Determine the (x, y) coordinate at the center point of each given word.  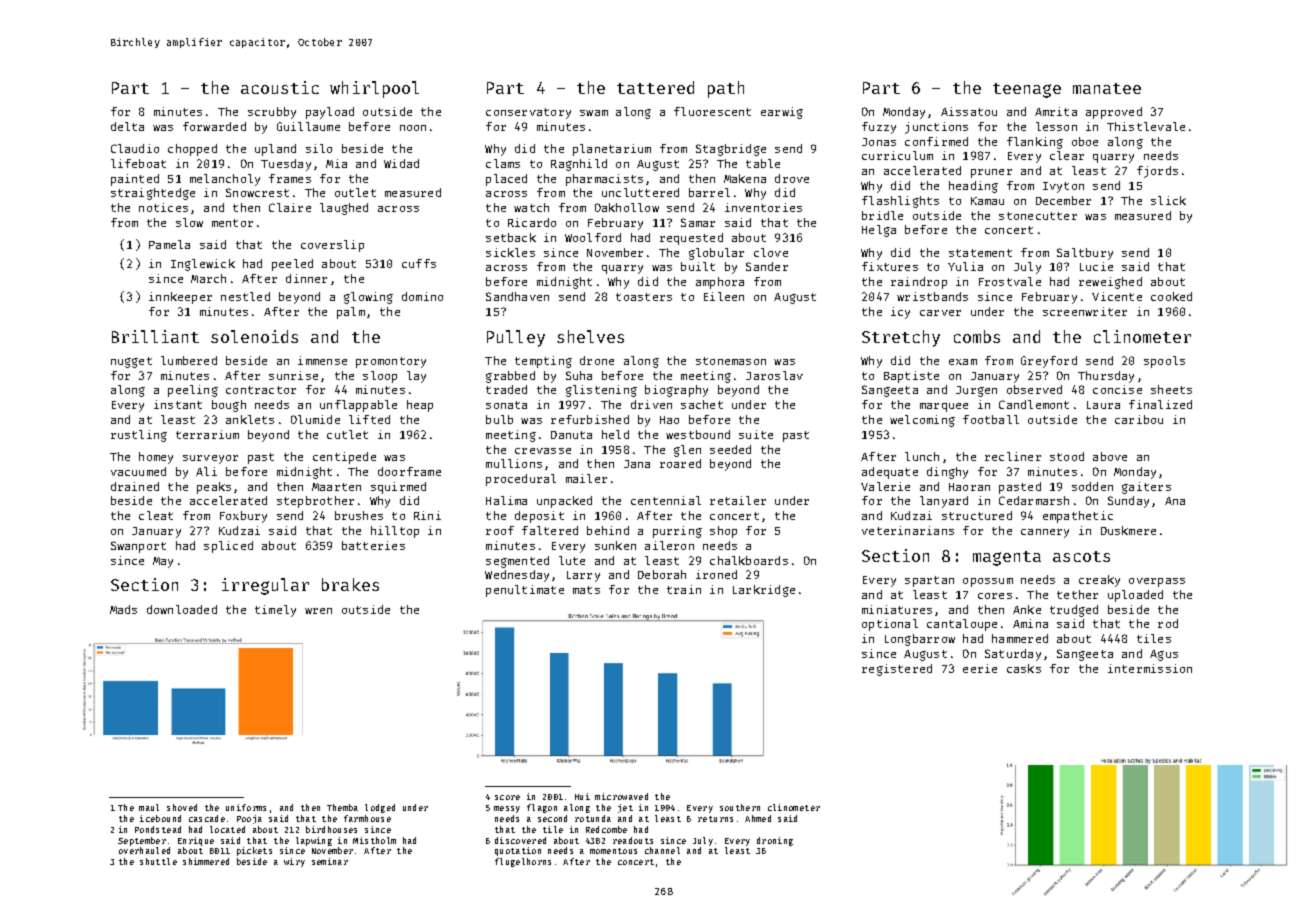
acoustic (280, 87)
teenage (1027, 90)
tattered (655, 87)
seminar (330, 861)
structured (977, 515)
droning (775, 841)
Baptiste (911, 377)
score (507, 797)
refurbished (590, 419)
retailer (738, 500)
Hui (582, 796)
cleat (156, 515)
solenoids (254, 336)
